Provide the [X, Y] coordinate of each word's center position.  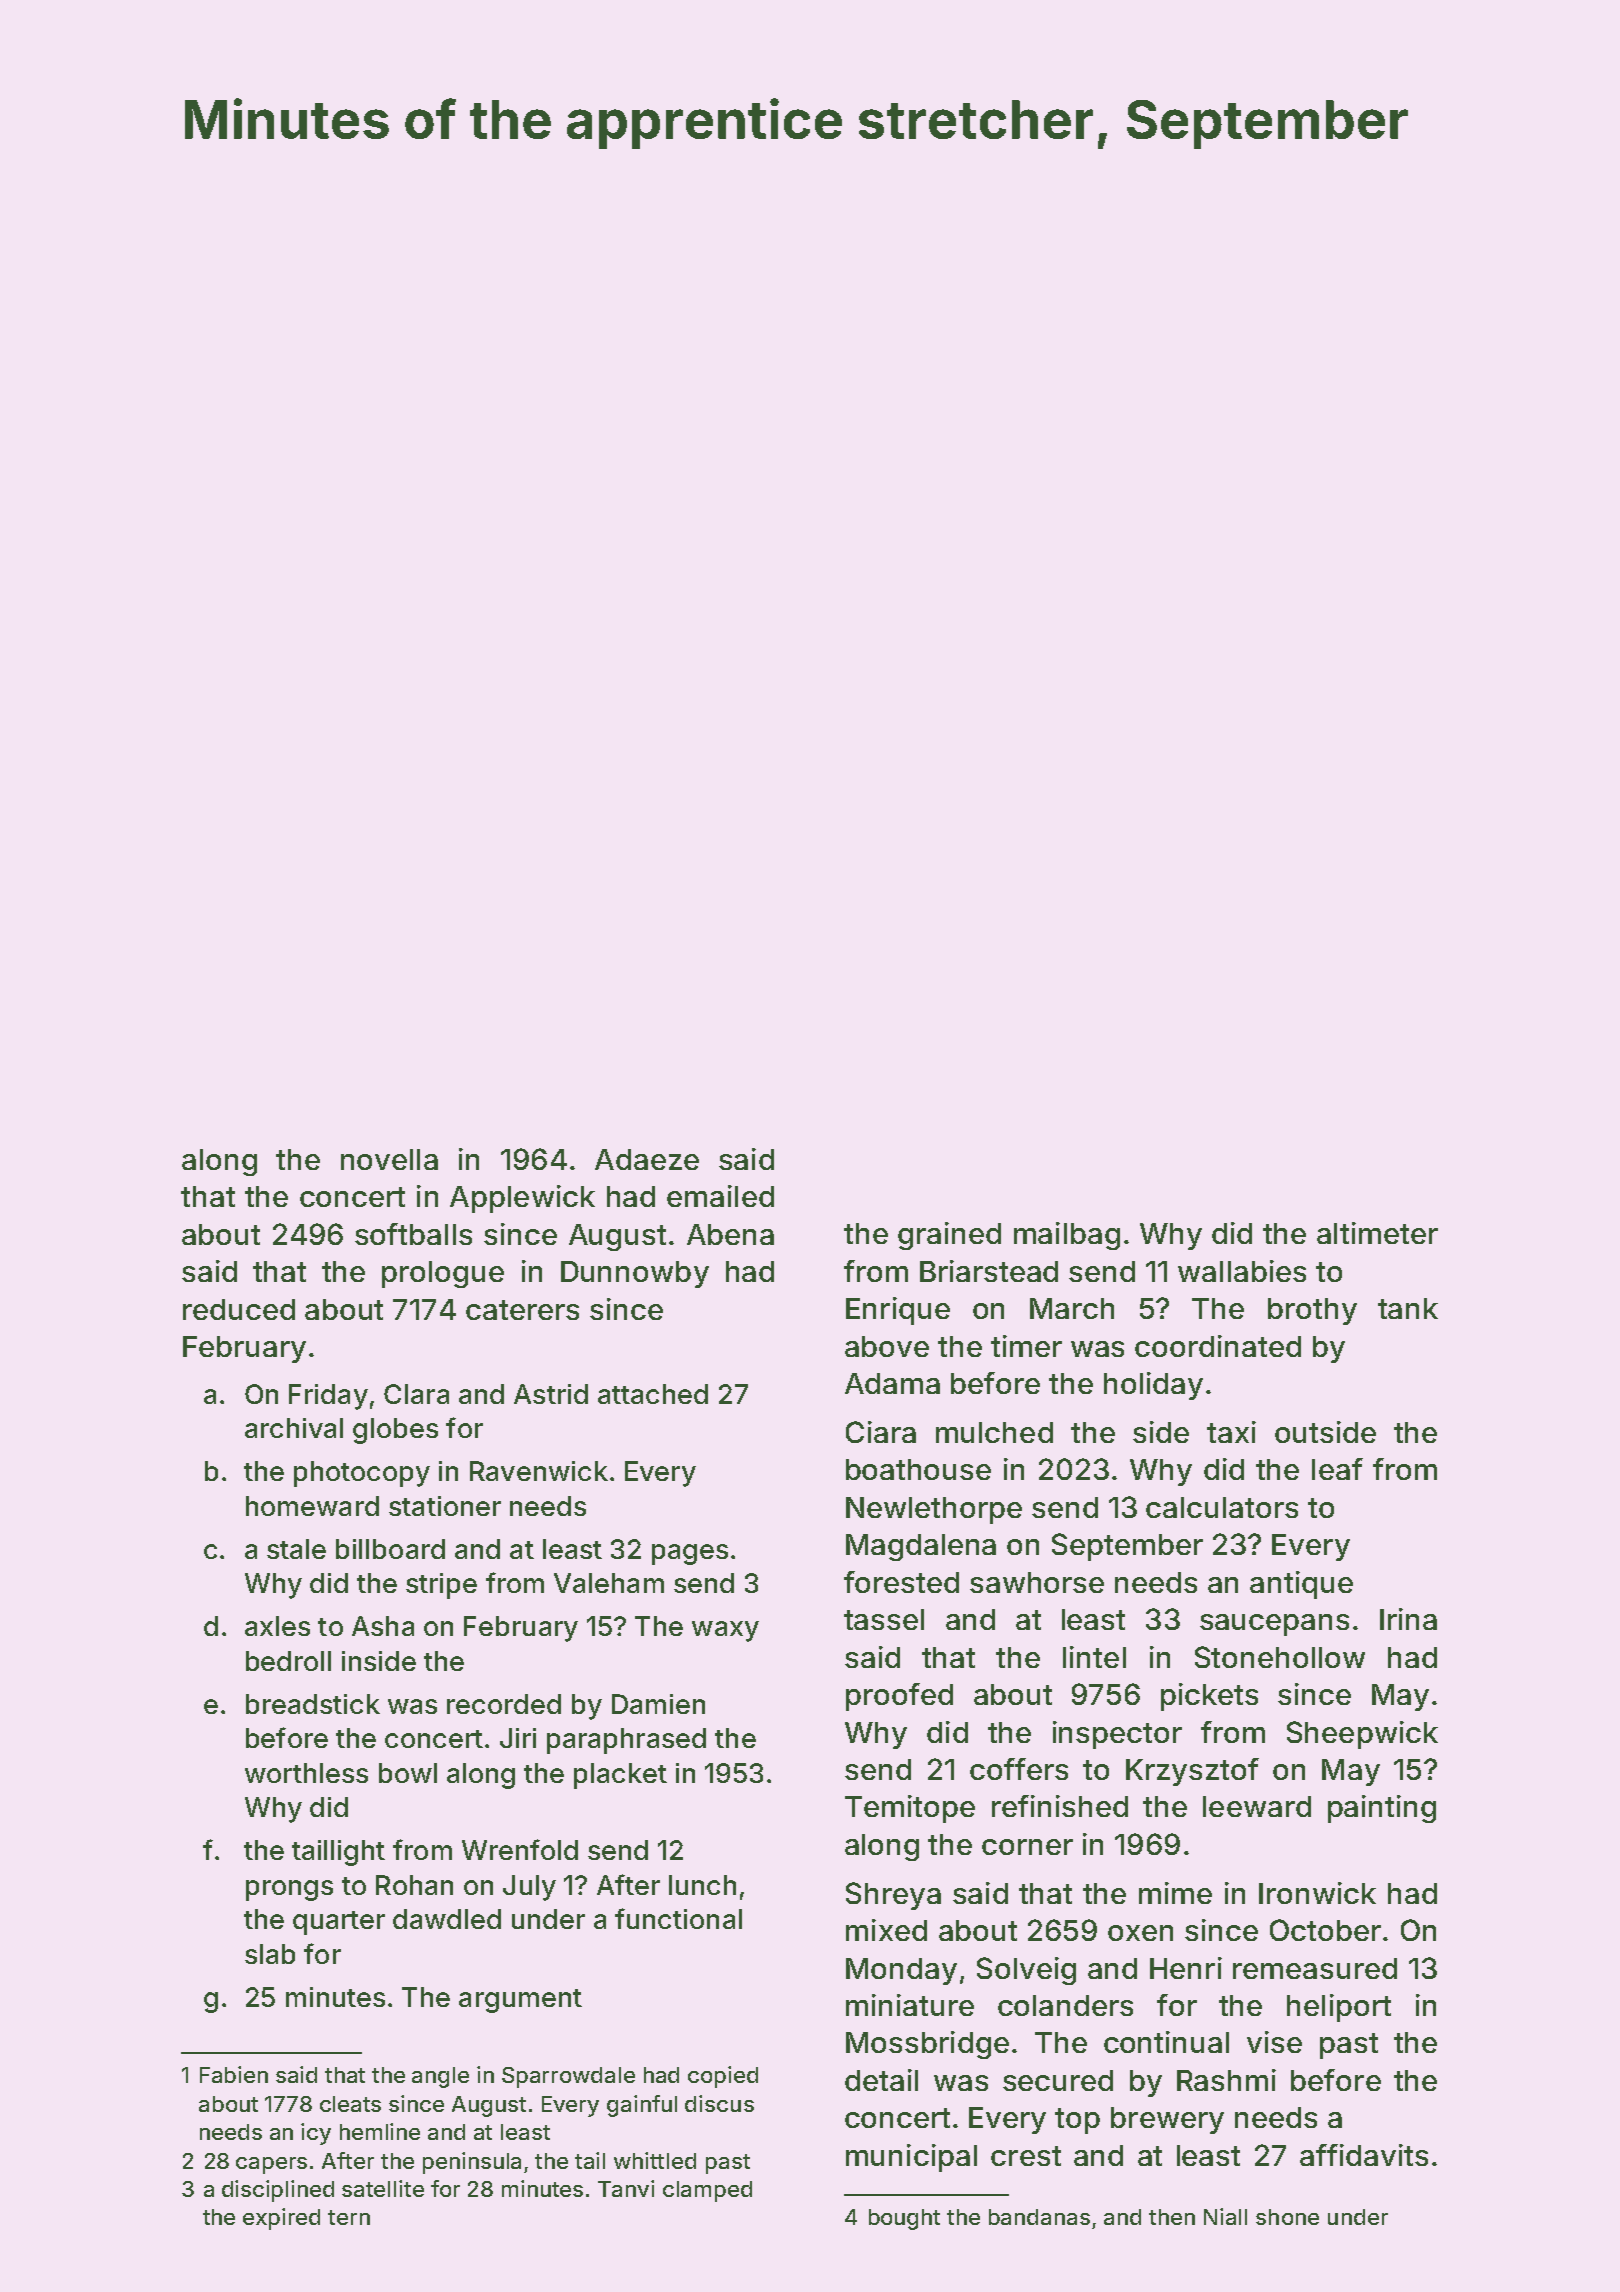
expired [281, 2219]
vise [1274, 2042]
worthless [306, 1773]
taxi [1231, 1432]
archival [294, 1428]
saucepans [1274, 1625]
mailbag [1067, 1236]
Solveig [1026, 1971]
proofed [899, 1697]
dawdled [447, 1919]
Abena [730, 1234]
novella [389, 1159]
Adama [892, 1383]
